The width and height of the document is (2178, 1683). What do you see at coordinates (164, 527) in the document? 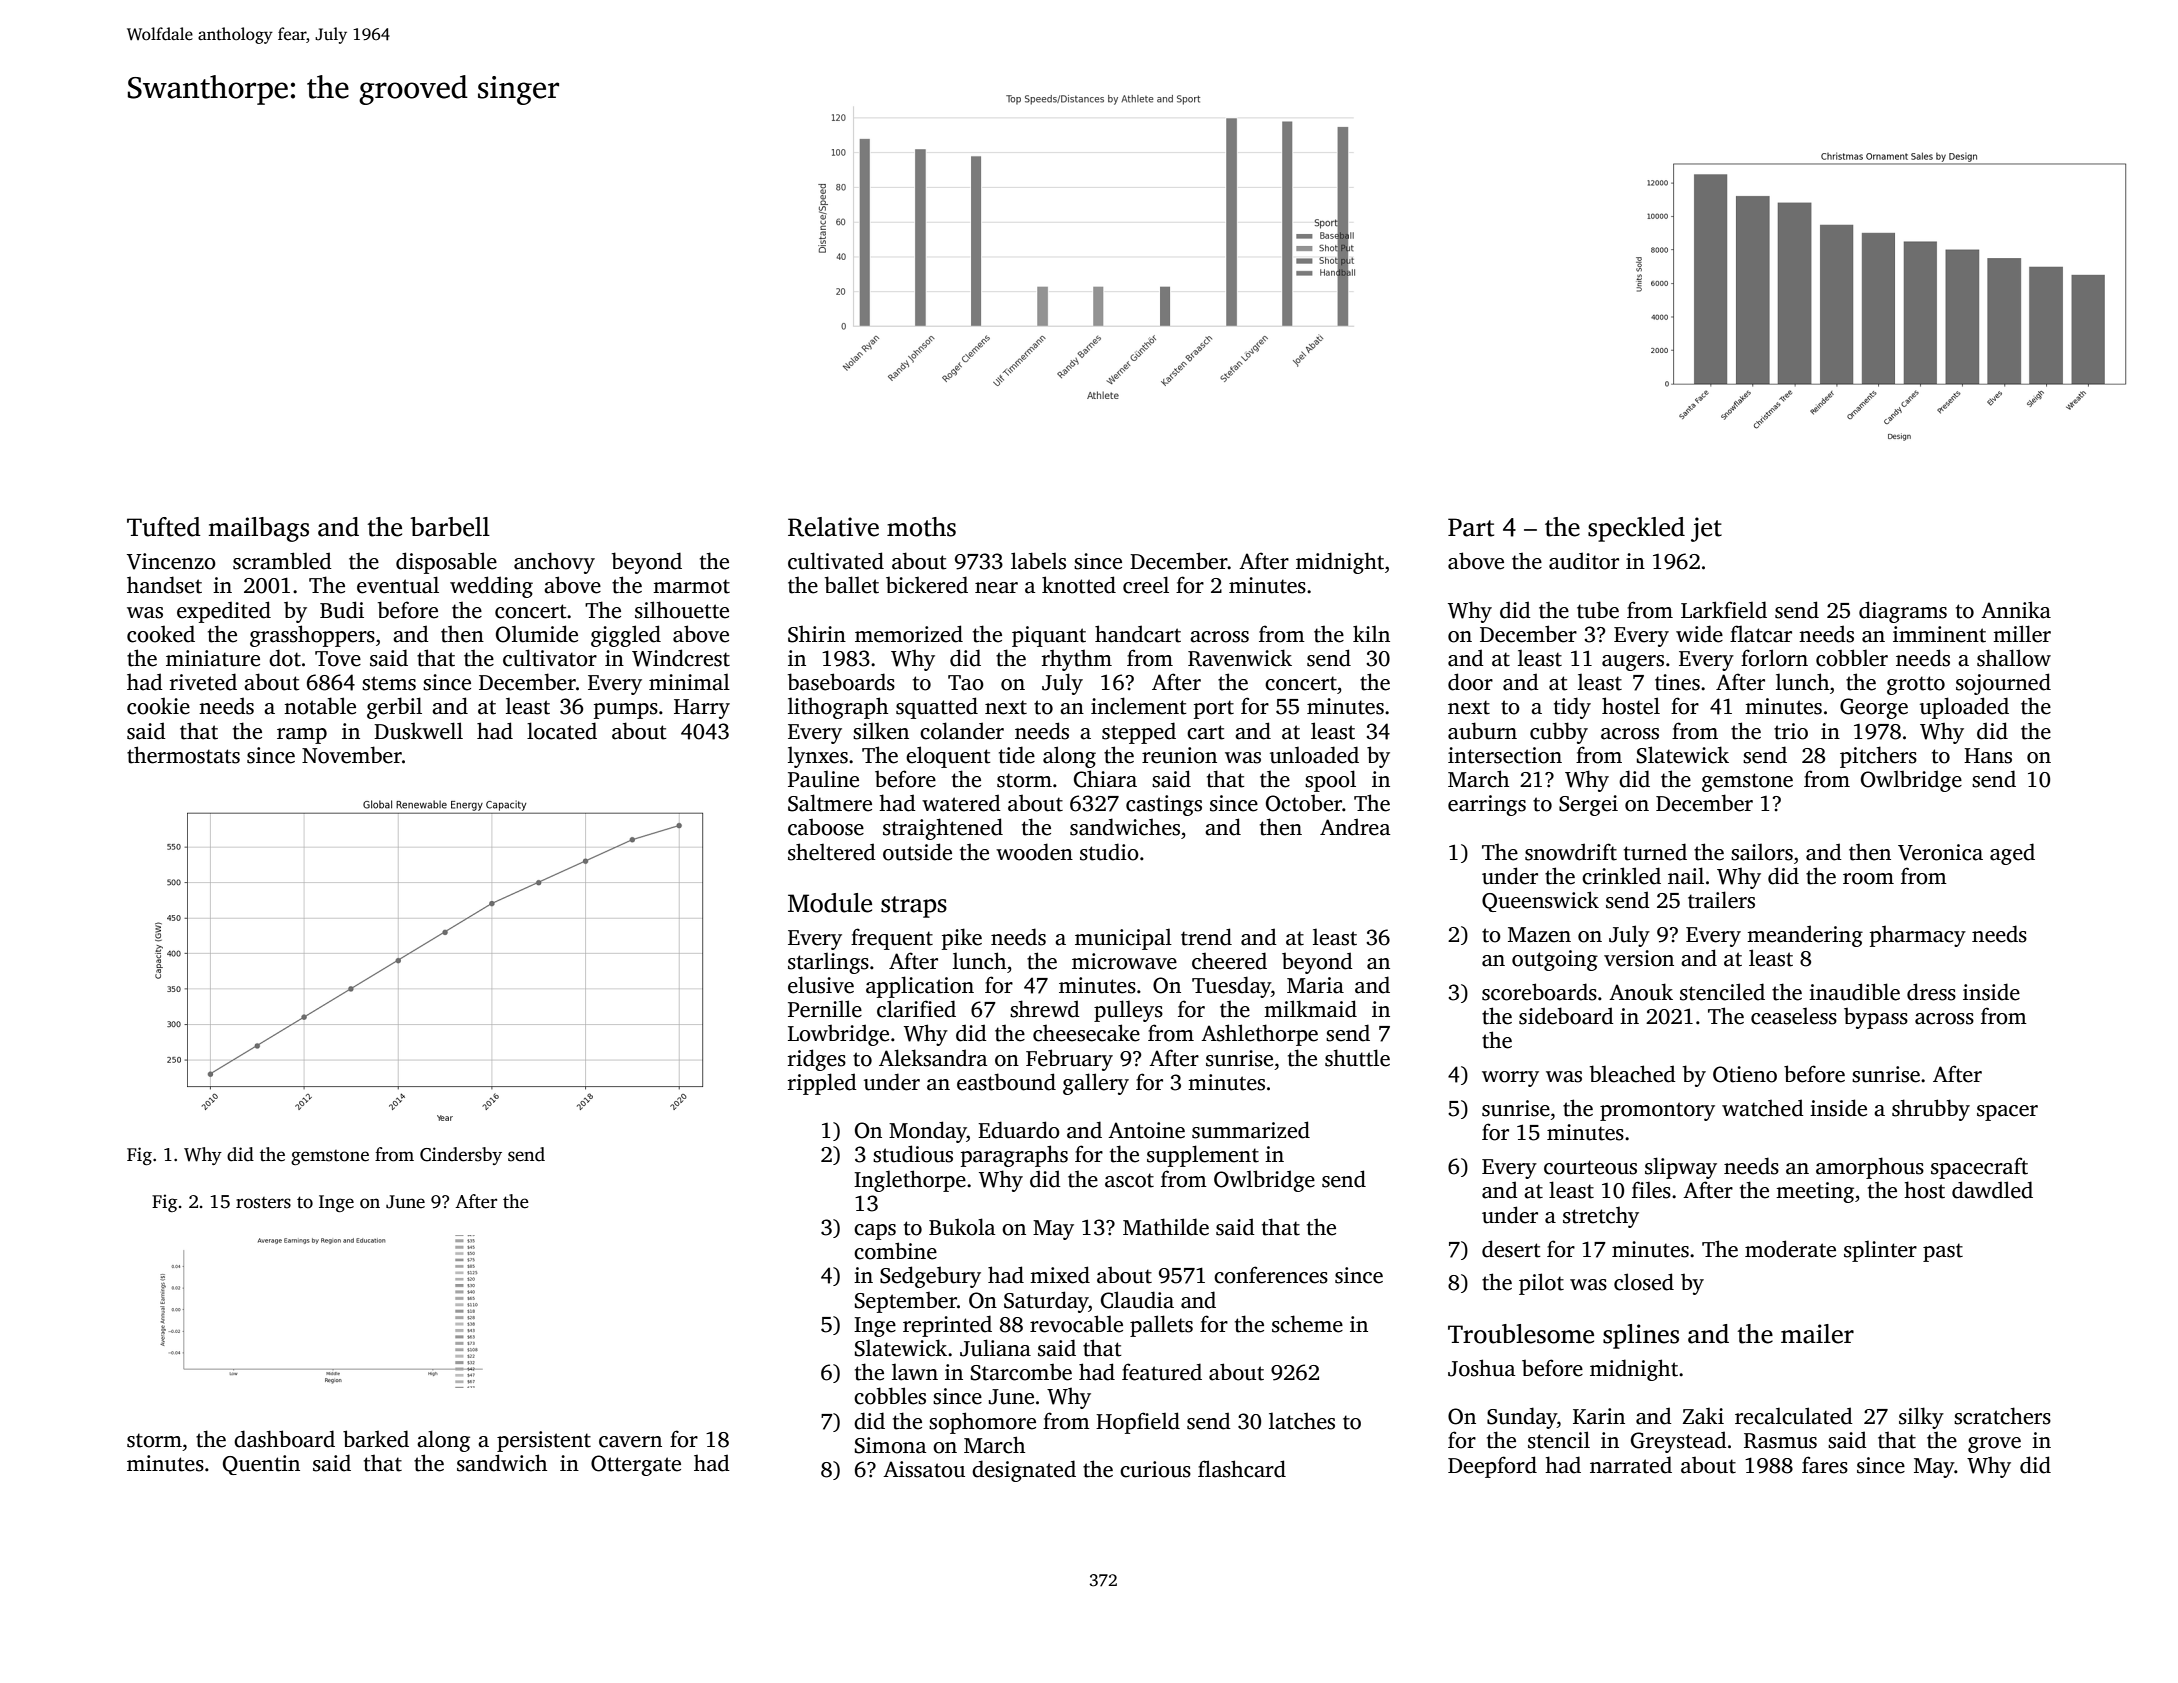
I see `Tufted` at bounding box center [164, 527].
